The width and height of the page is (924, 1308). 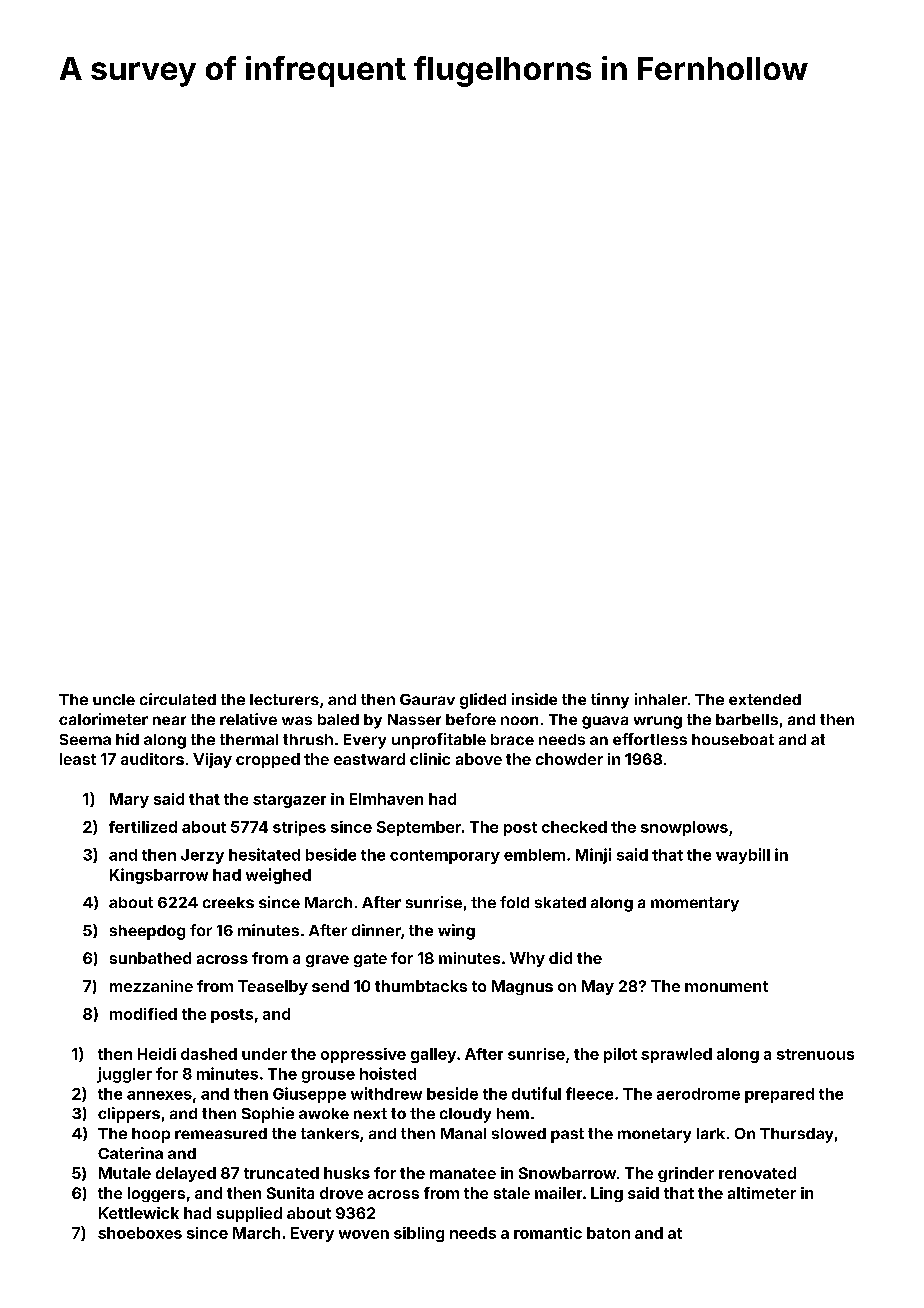 I want to click on thermal, so click(x=249, y=739).
